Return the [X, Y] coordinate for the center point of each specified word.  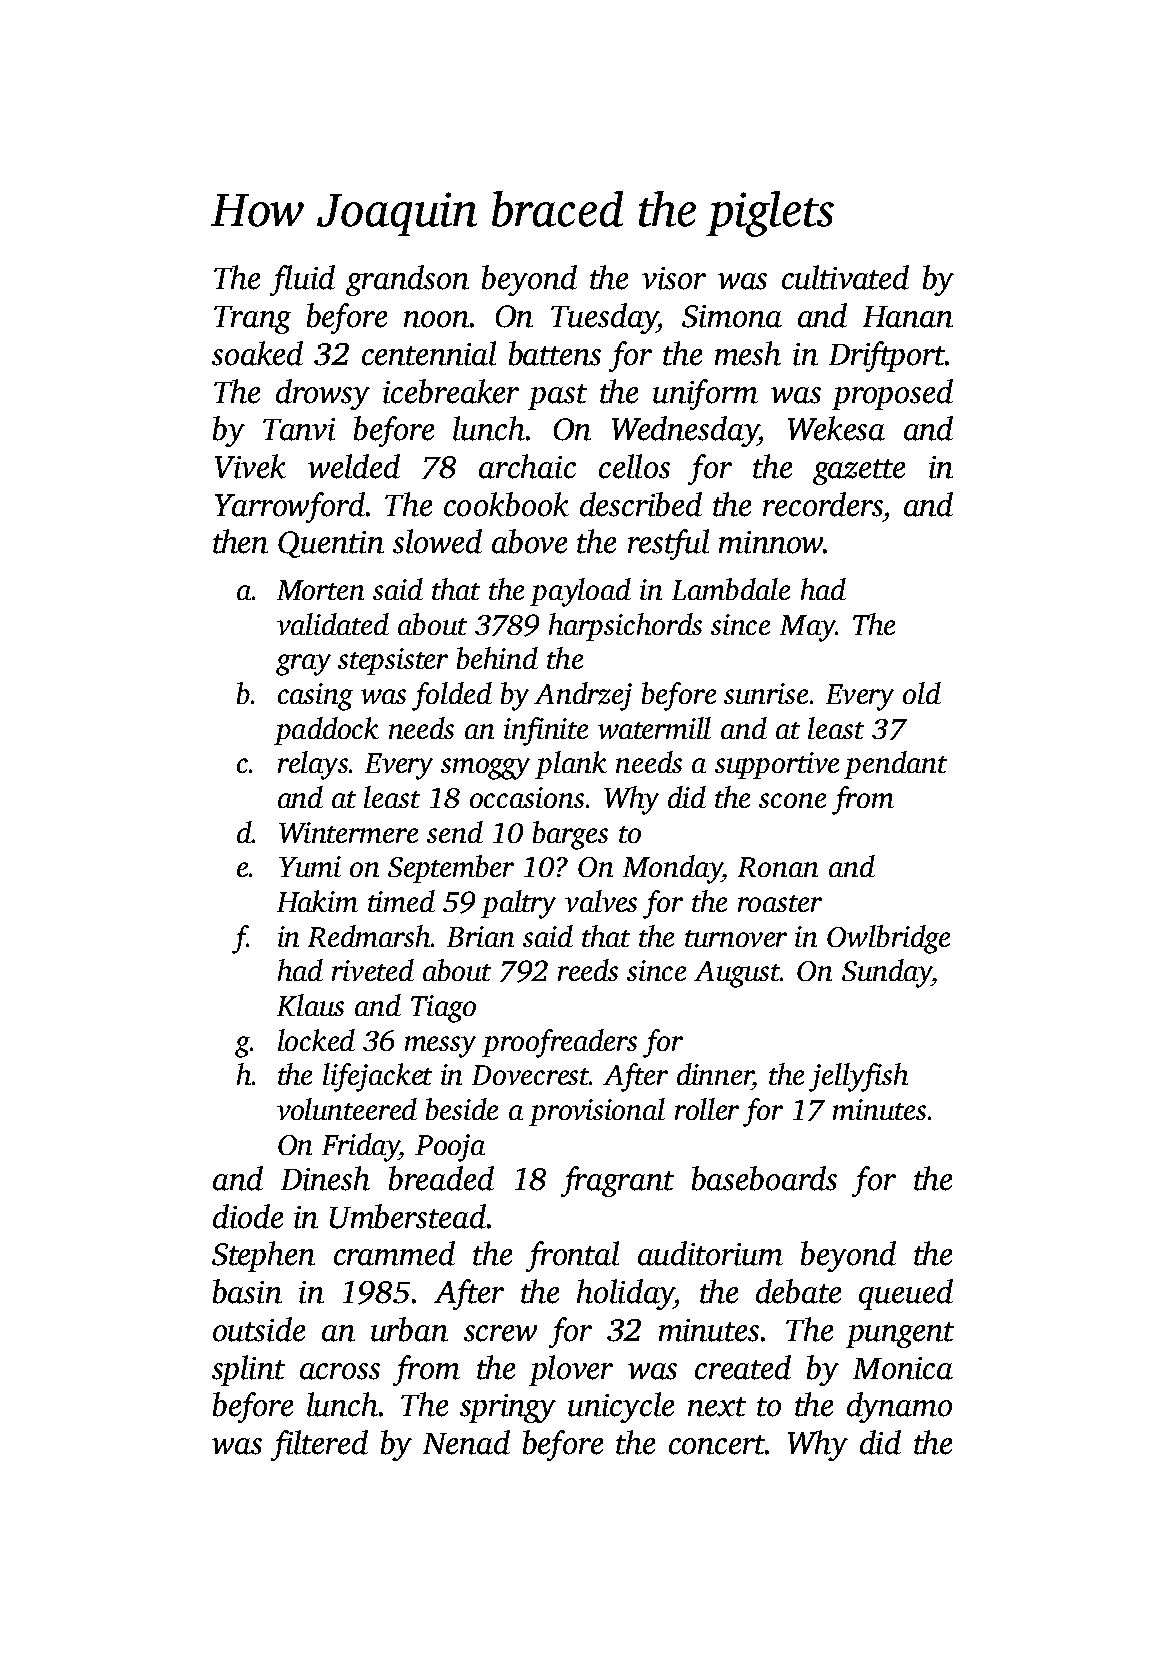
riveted [373, 970]
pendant [895, 765]
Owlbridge [888, 939]
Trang [252, 320]
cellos [634, 466]
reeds [588, 970]
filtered [319, 1445]
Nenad [466, 1442]
